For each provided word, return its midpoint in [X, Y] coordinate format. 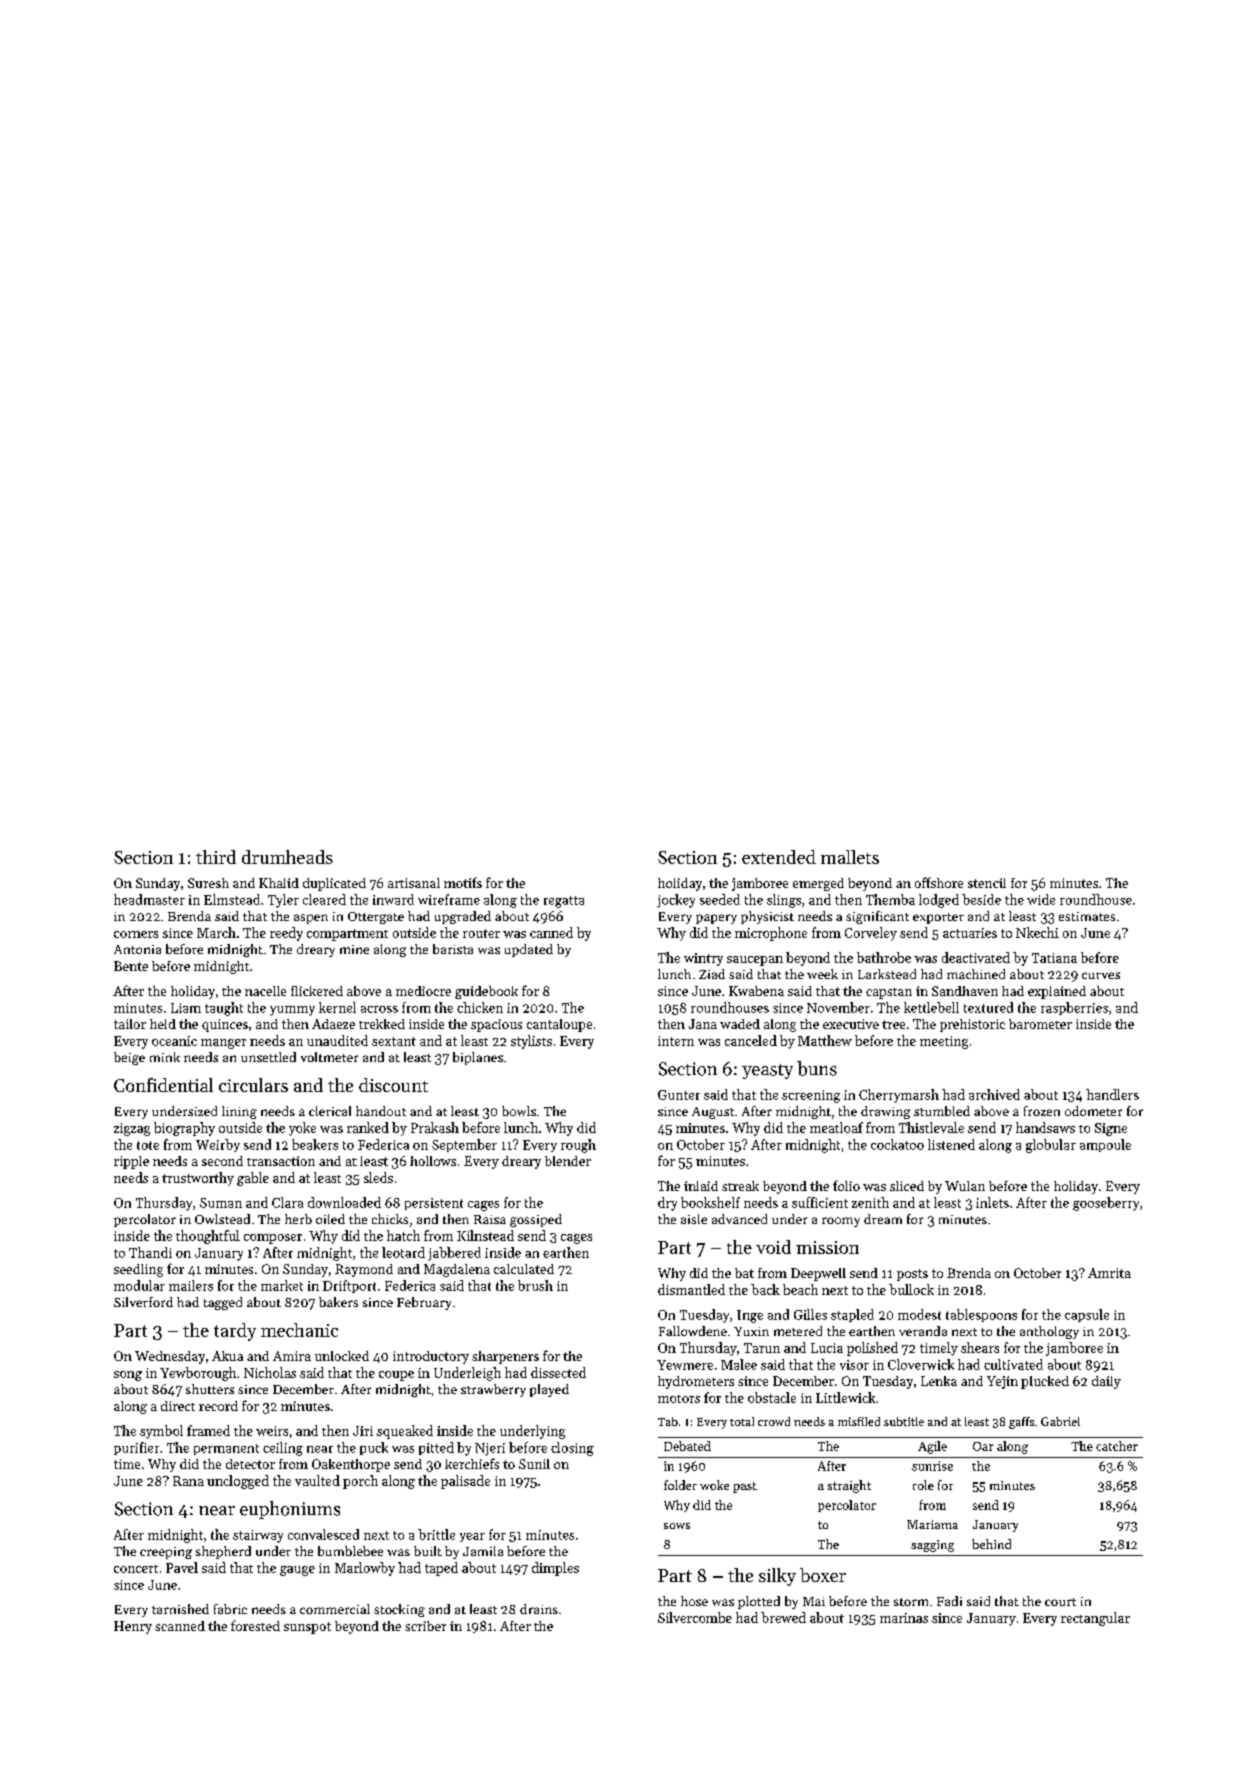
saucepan [755, 961]
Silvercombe [695, 1617]
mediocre [423, 991]
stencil [987, 883]
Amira [292, 1356]
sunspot [307, 1628]
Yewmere [685, 1365]
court [1060, 1602]
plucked [1045, 1382]
